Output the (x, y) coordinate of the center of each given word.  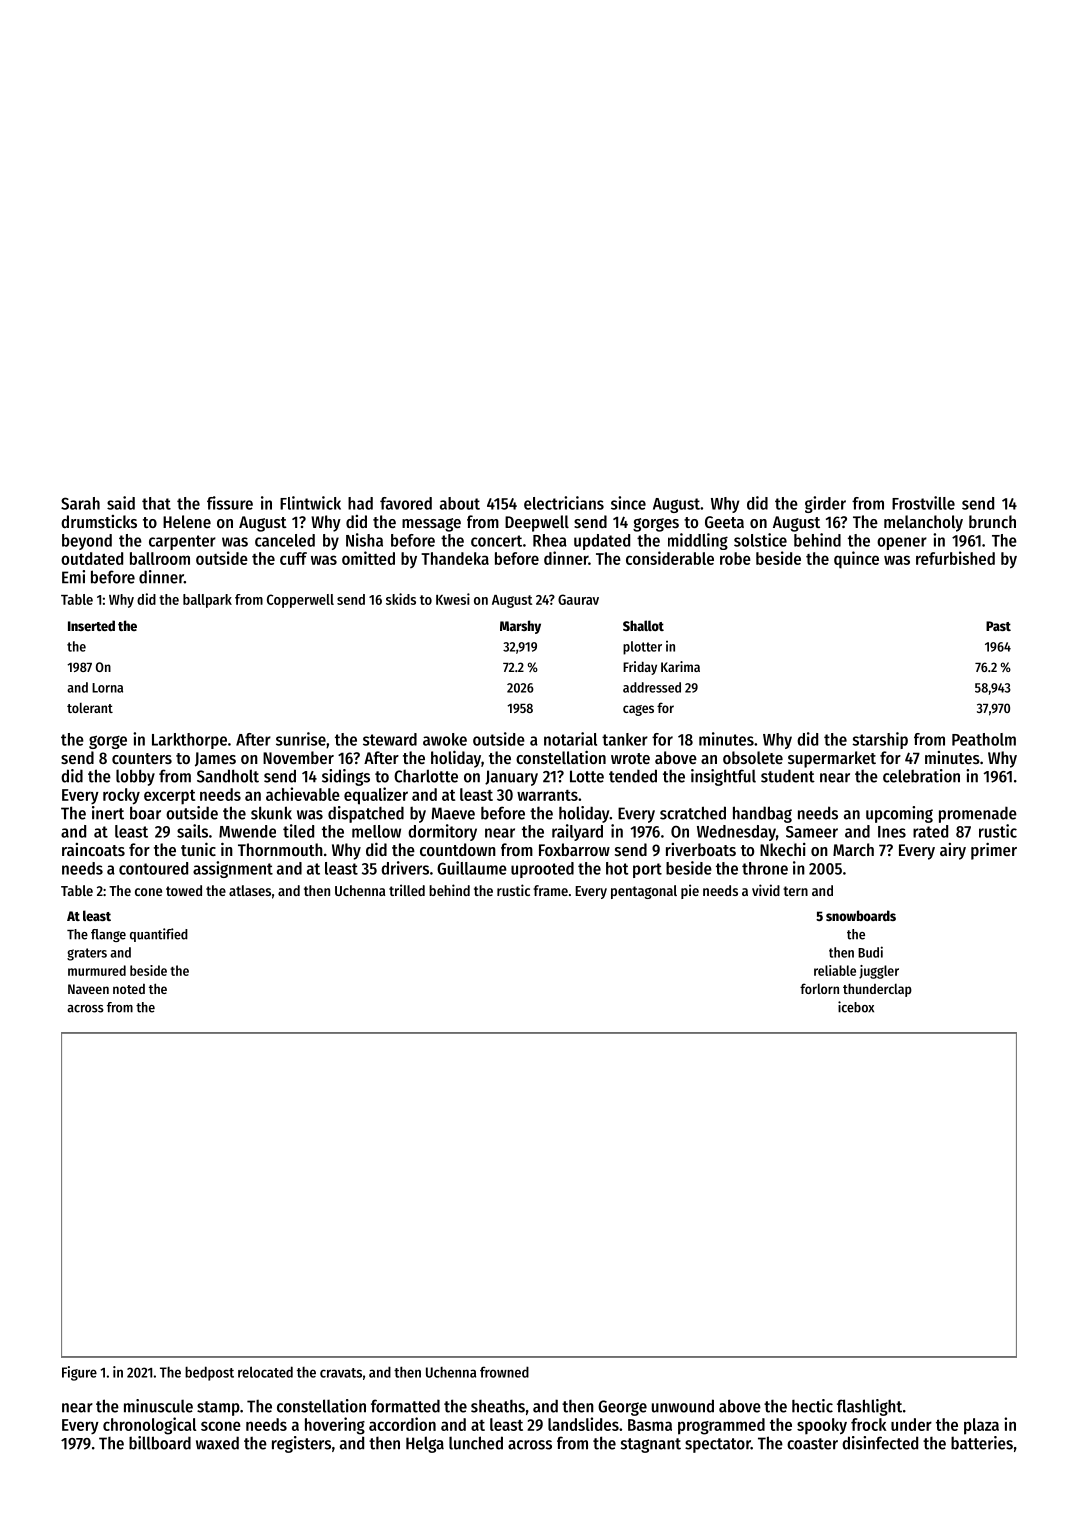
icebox (856, 1007)
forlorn (819, 988)
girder (825, 504)
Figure (79, 1373)
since (628, 503)
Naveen (88, 989)
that (156, 503)
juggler (879, 972)
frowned (504, 1372)
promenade (978, 814)
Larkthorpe (189, 741)
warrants (547, 795)
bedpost (209, 1373)
